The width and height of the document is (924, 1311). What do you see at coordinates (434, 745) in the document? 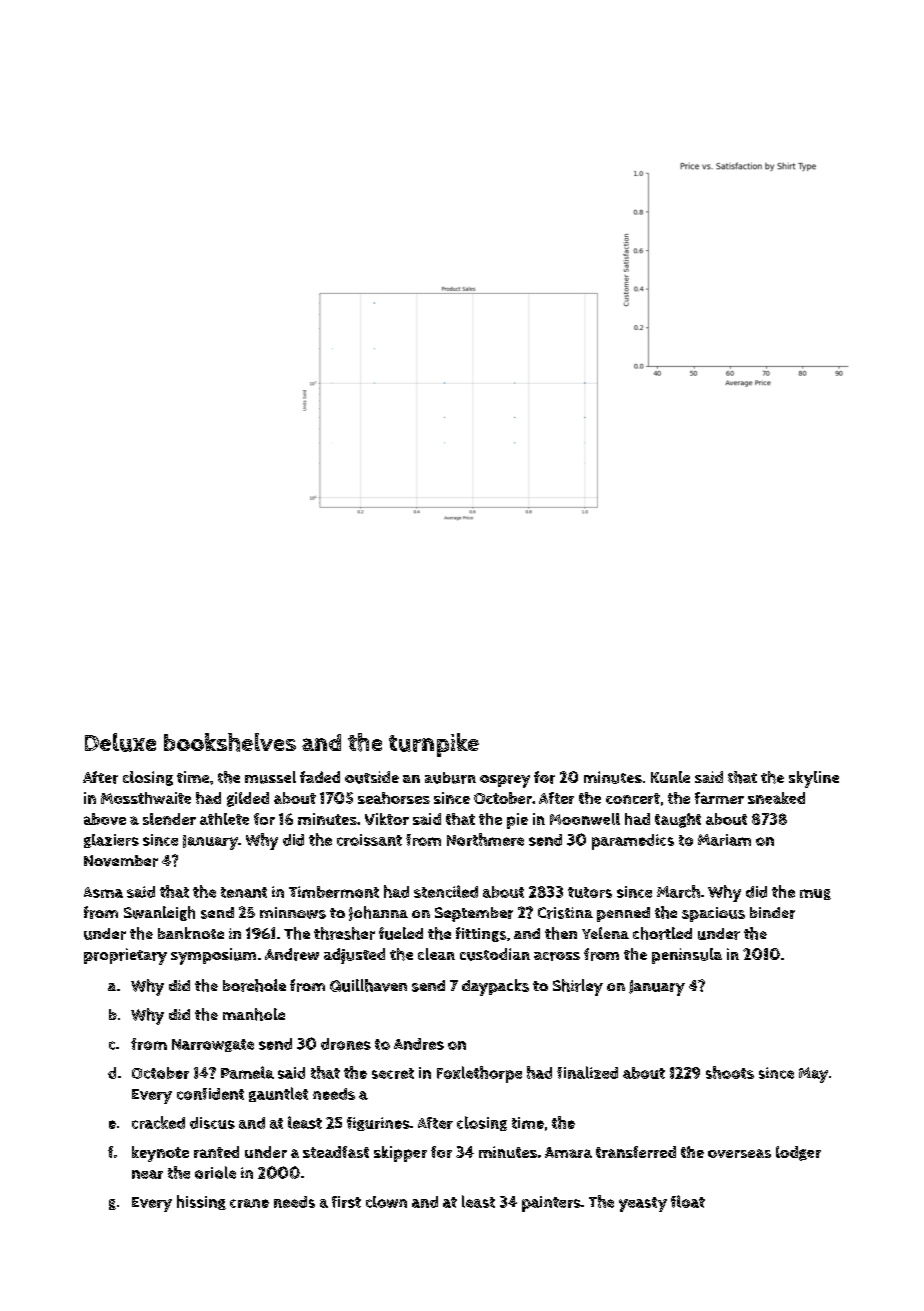
I see `turnpike` at bounding box center [434, 745].
